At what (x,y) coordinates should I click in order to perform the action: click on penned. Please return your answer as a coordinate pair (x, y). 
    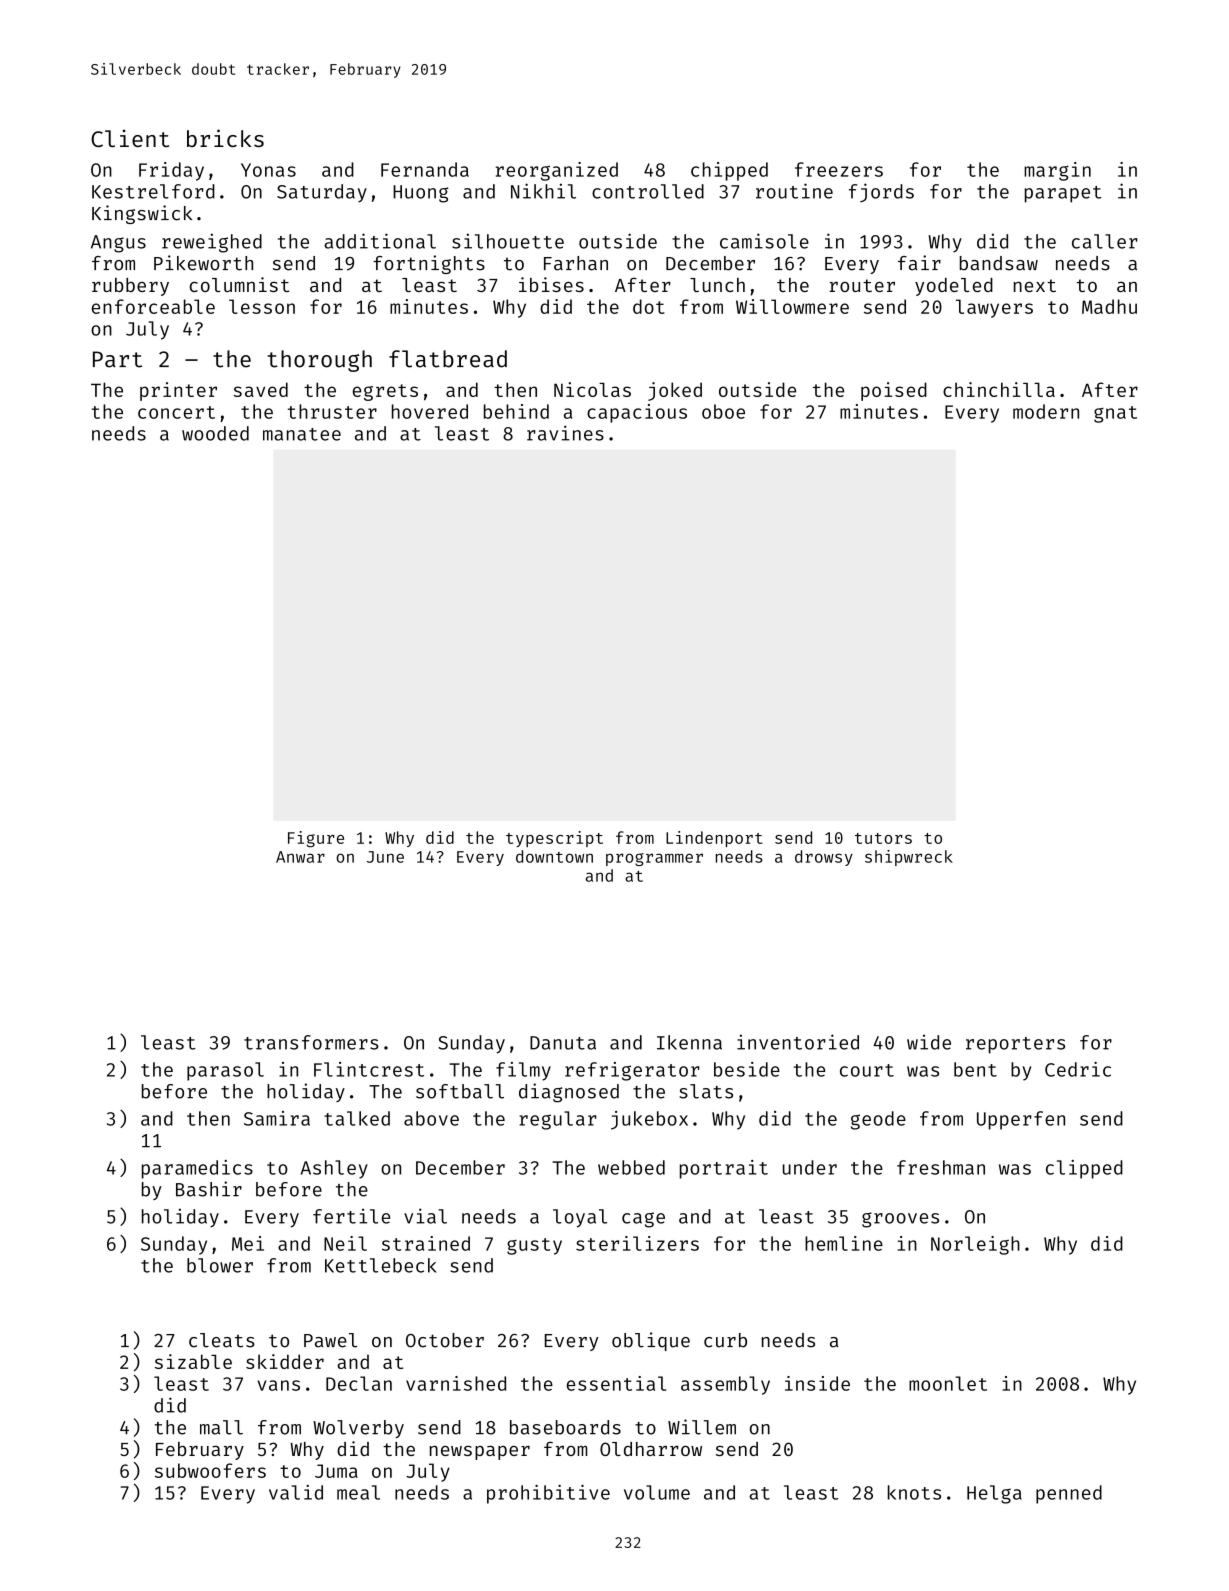
    Looking at the image, I should click on (1069, 1494).
